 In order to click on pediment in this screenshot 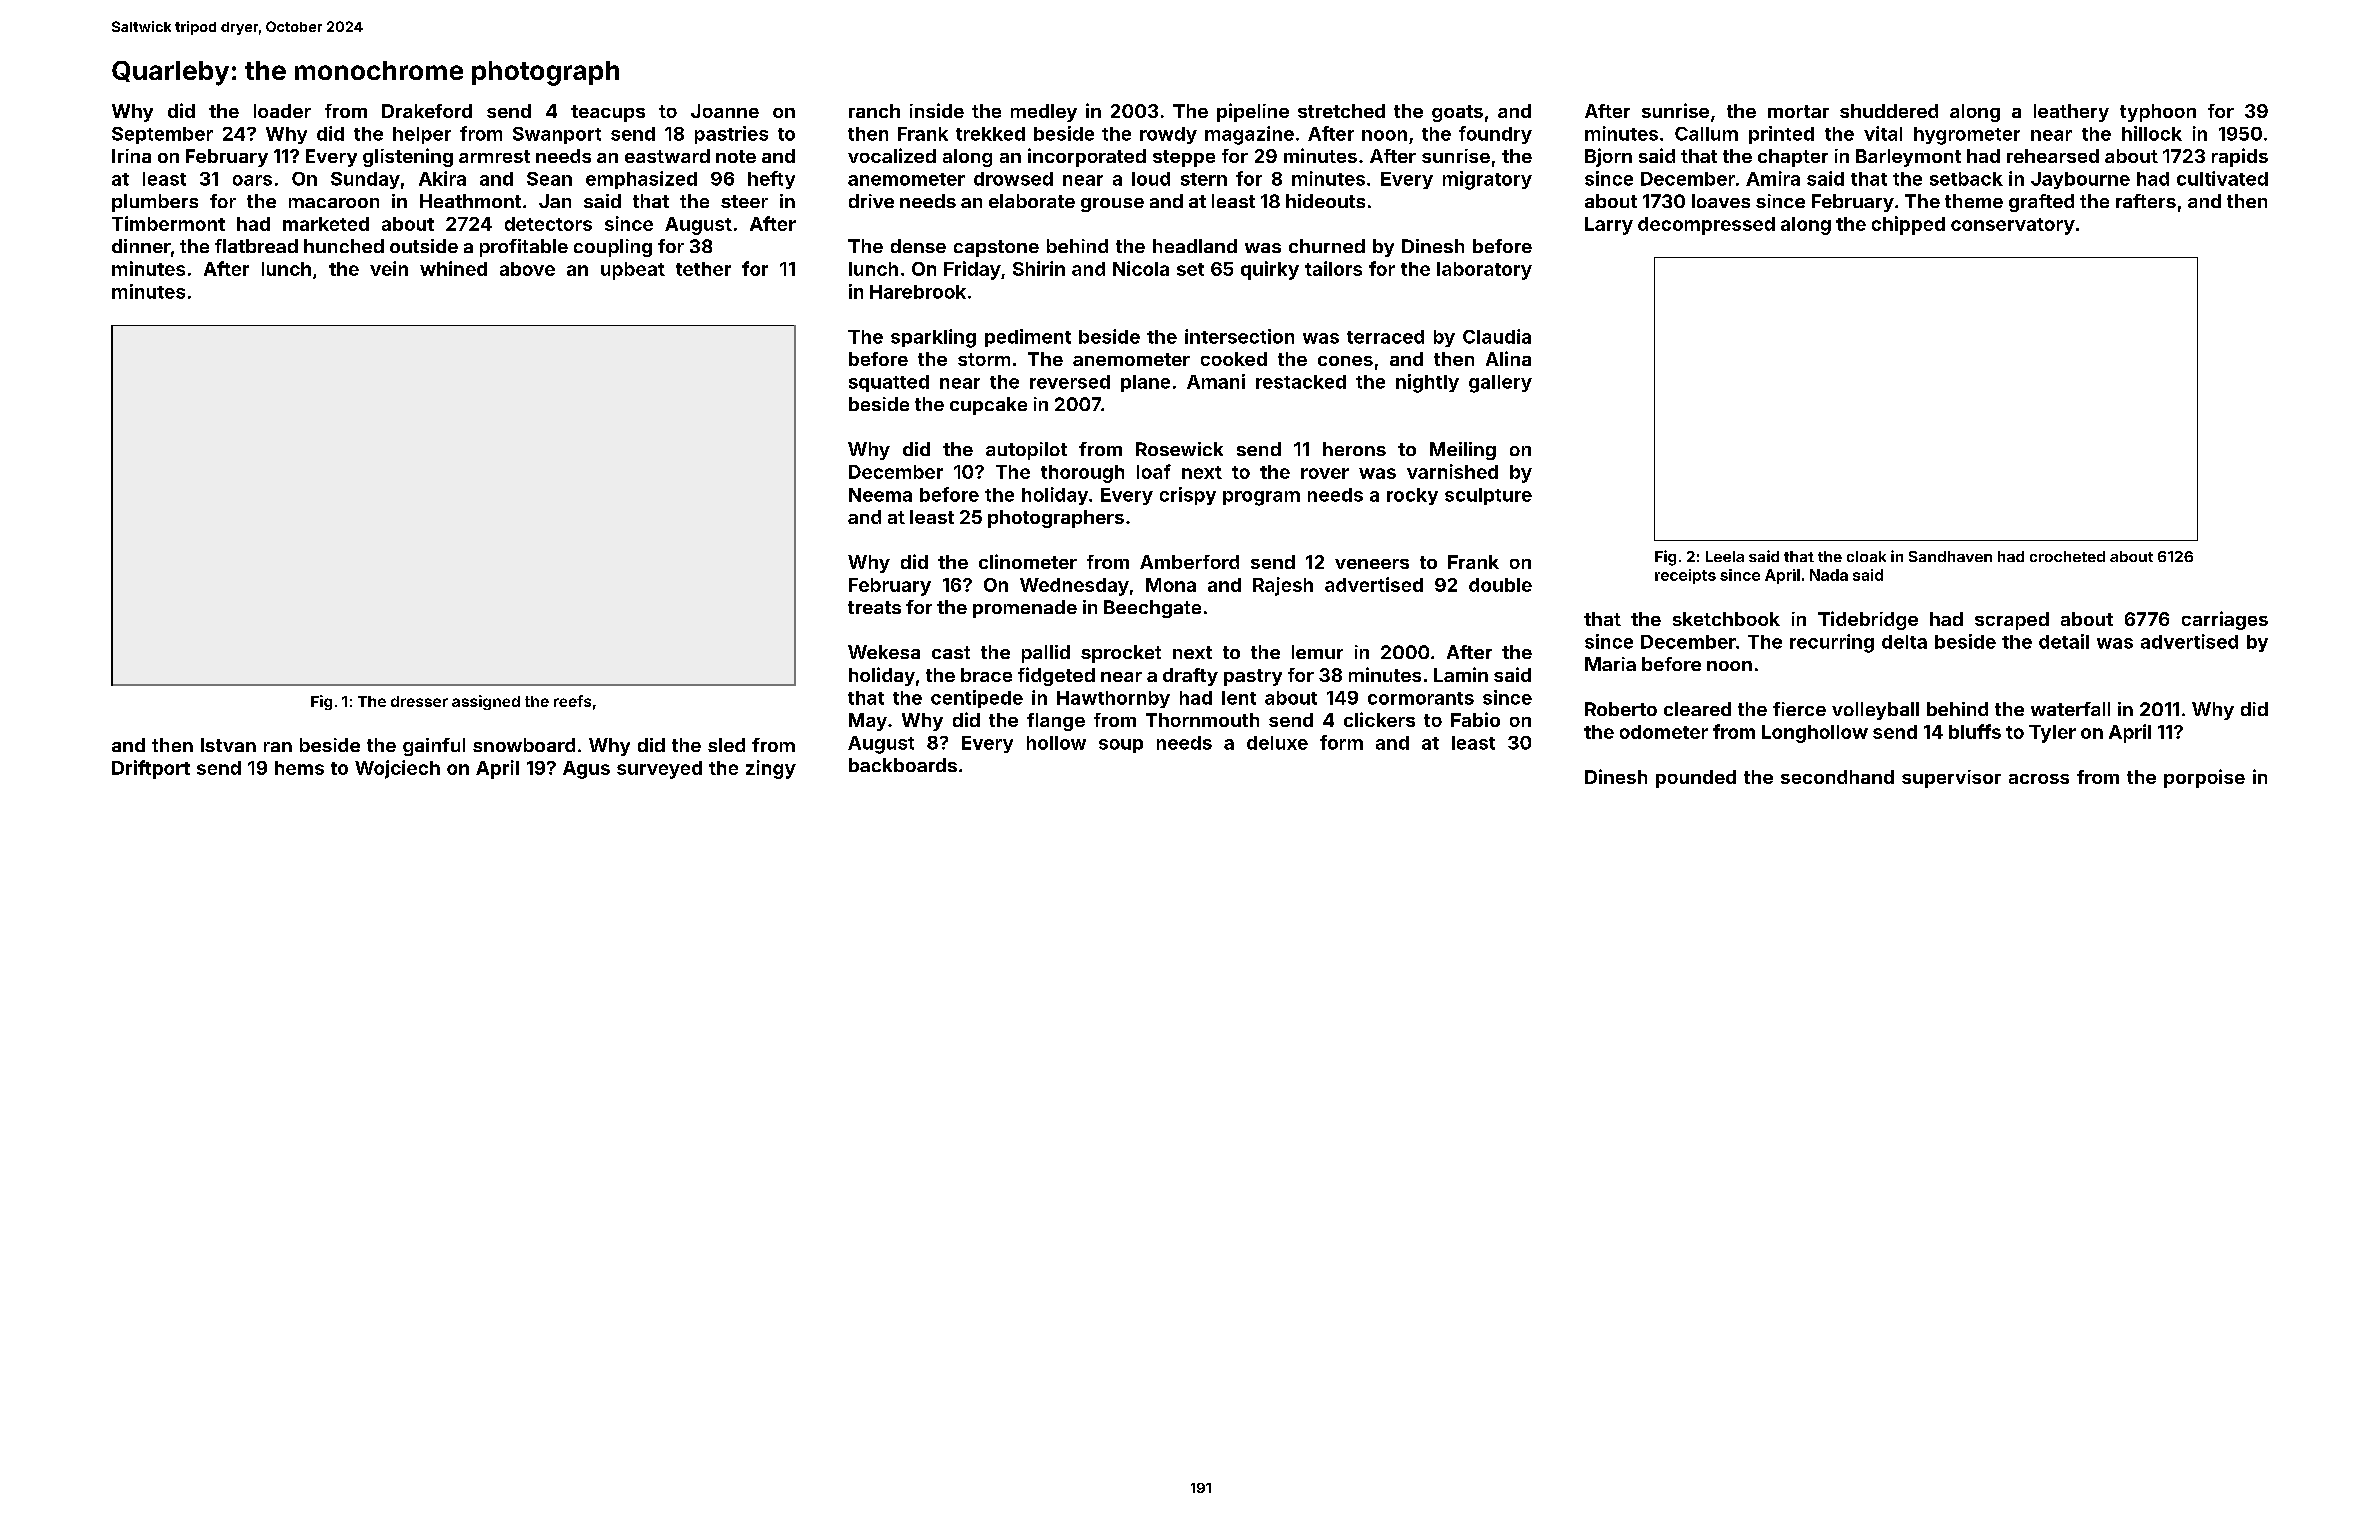, I will do `click(1028, 338)`.
